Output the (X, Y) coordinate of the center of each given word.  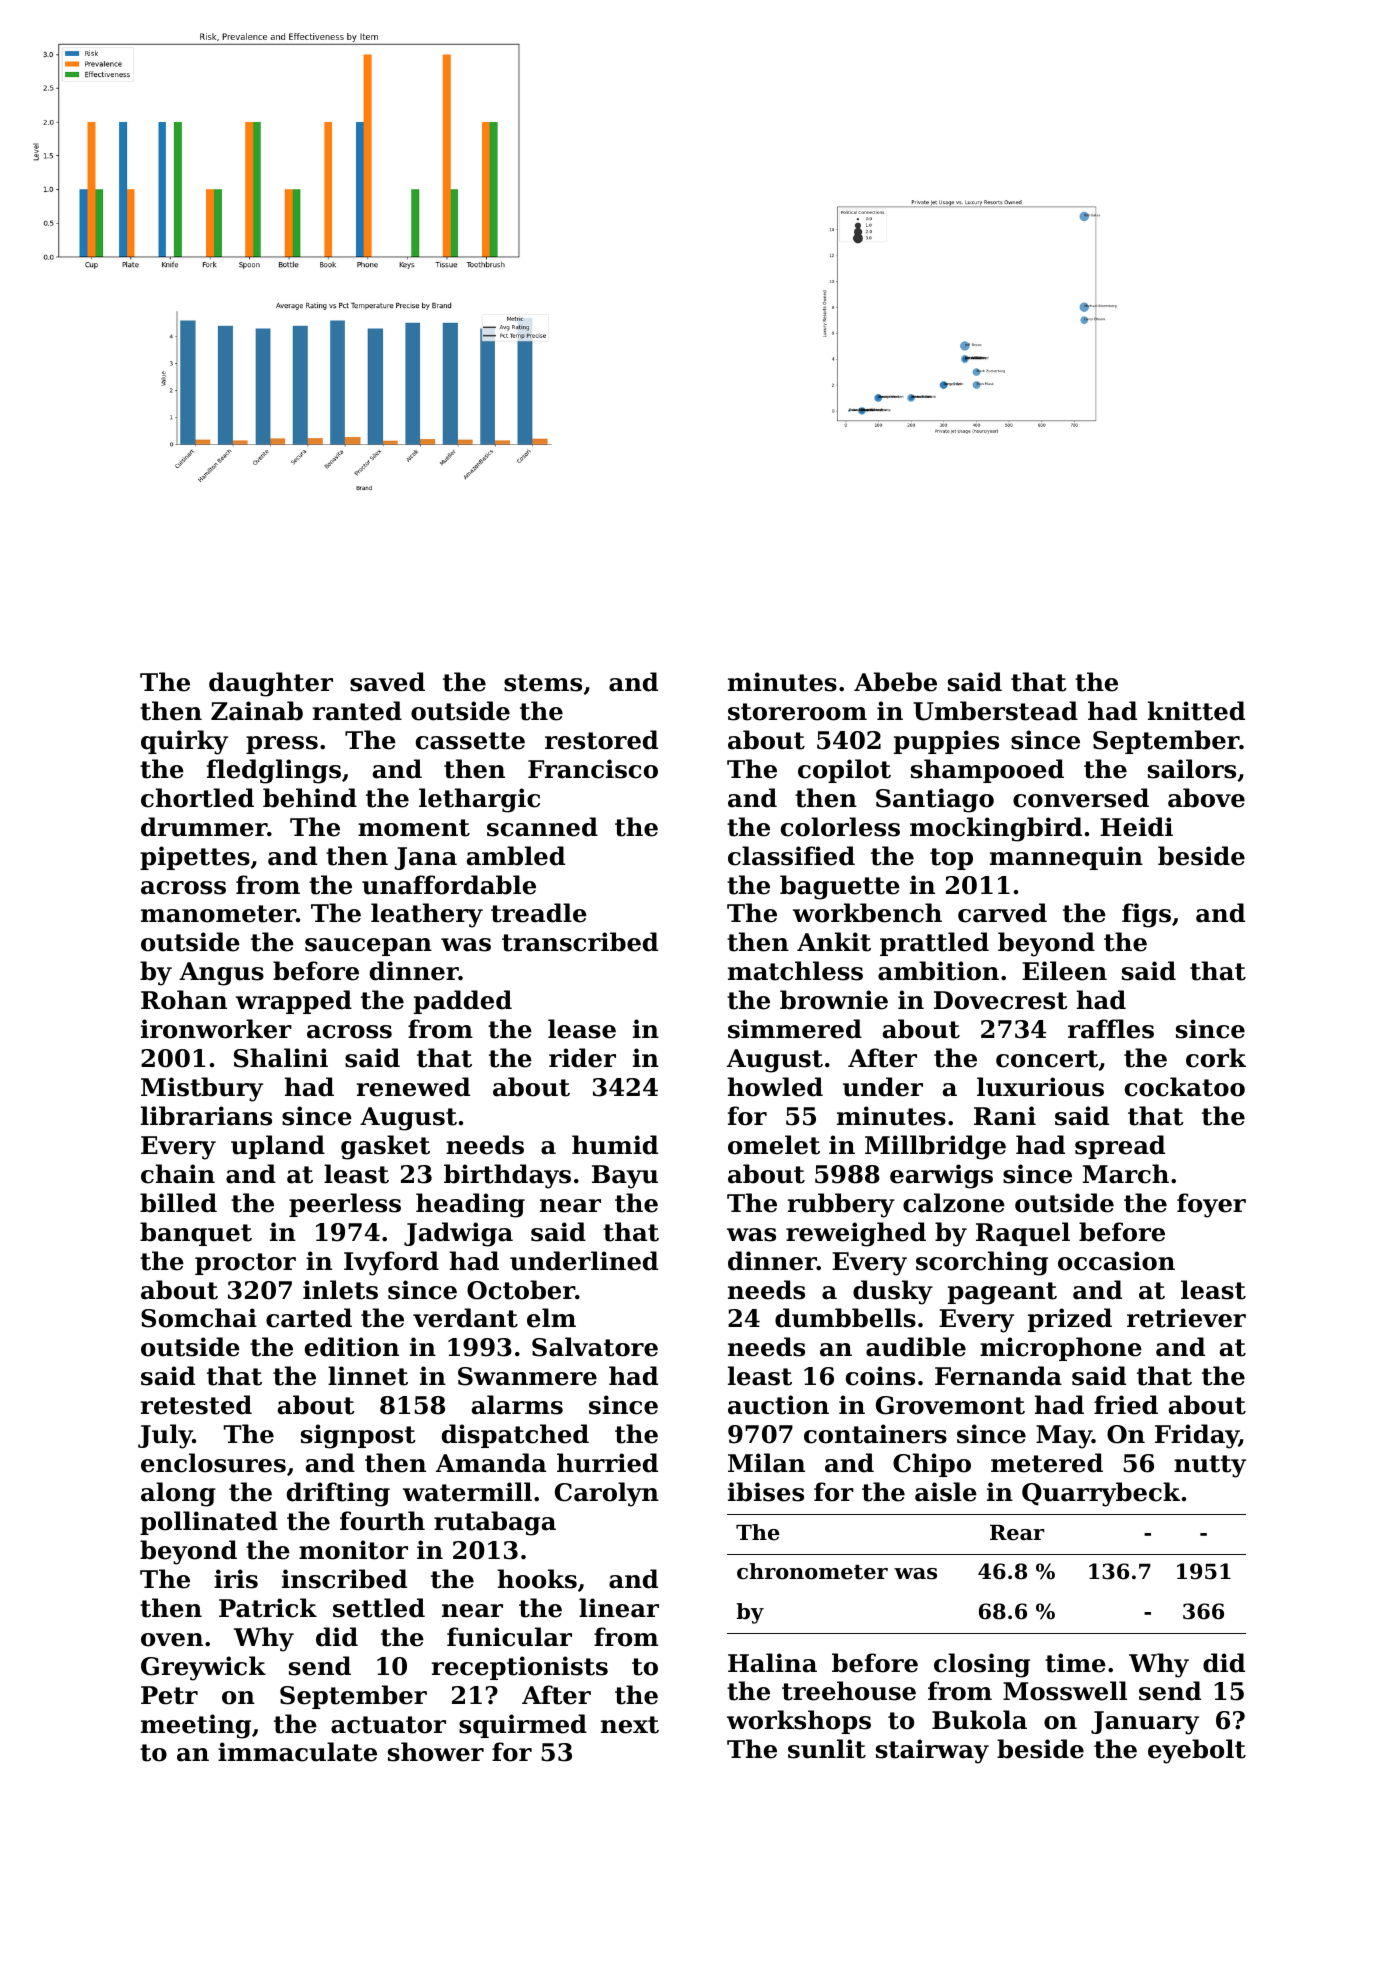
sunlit (827, 1749)
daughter (271, 684)
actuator (388, 1725)
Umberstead (995, 711)
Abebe (895, 682)
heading (470, 1205)
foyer (1211, 1205)
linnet (368, 1376)
